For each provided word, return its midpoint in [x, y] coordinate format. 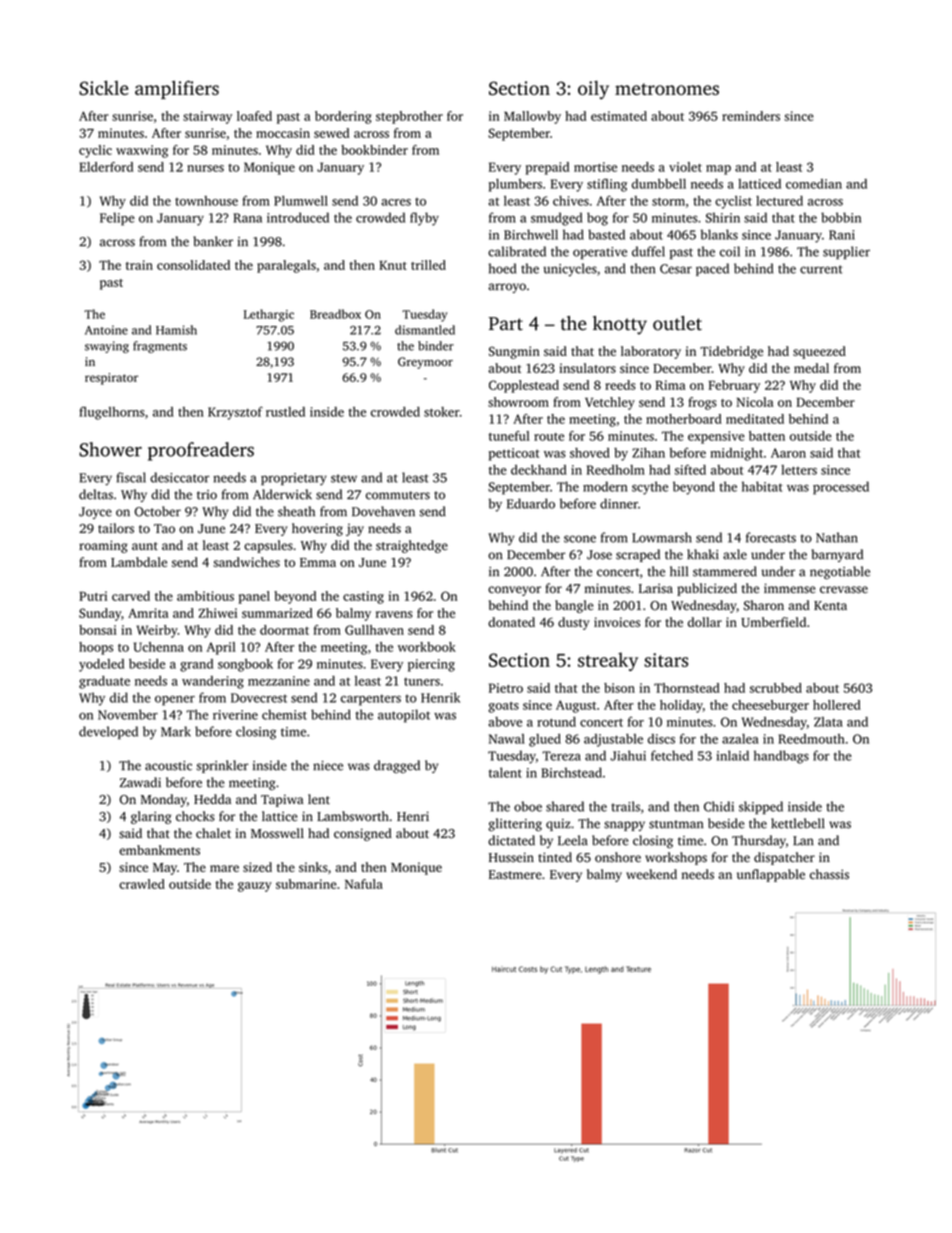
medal [811, 368]
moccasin [283, 133]
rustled [285, 412]
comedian [814, 184]
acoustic [168, 766]
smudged [556, 219]
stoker [442, 412]
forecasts [771, 537]
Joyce [95, 513]
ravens [394, 614]
